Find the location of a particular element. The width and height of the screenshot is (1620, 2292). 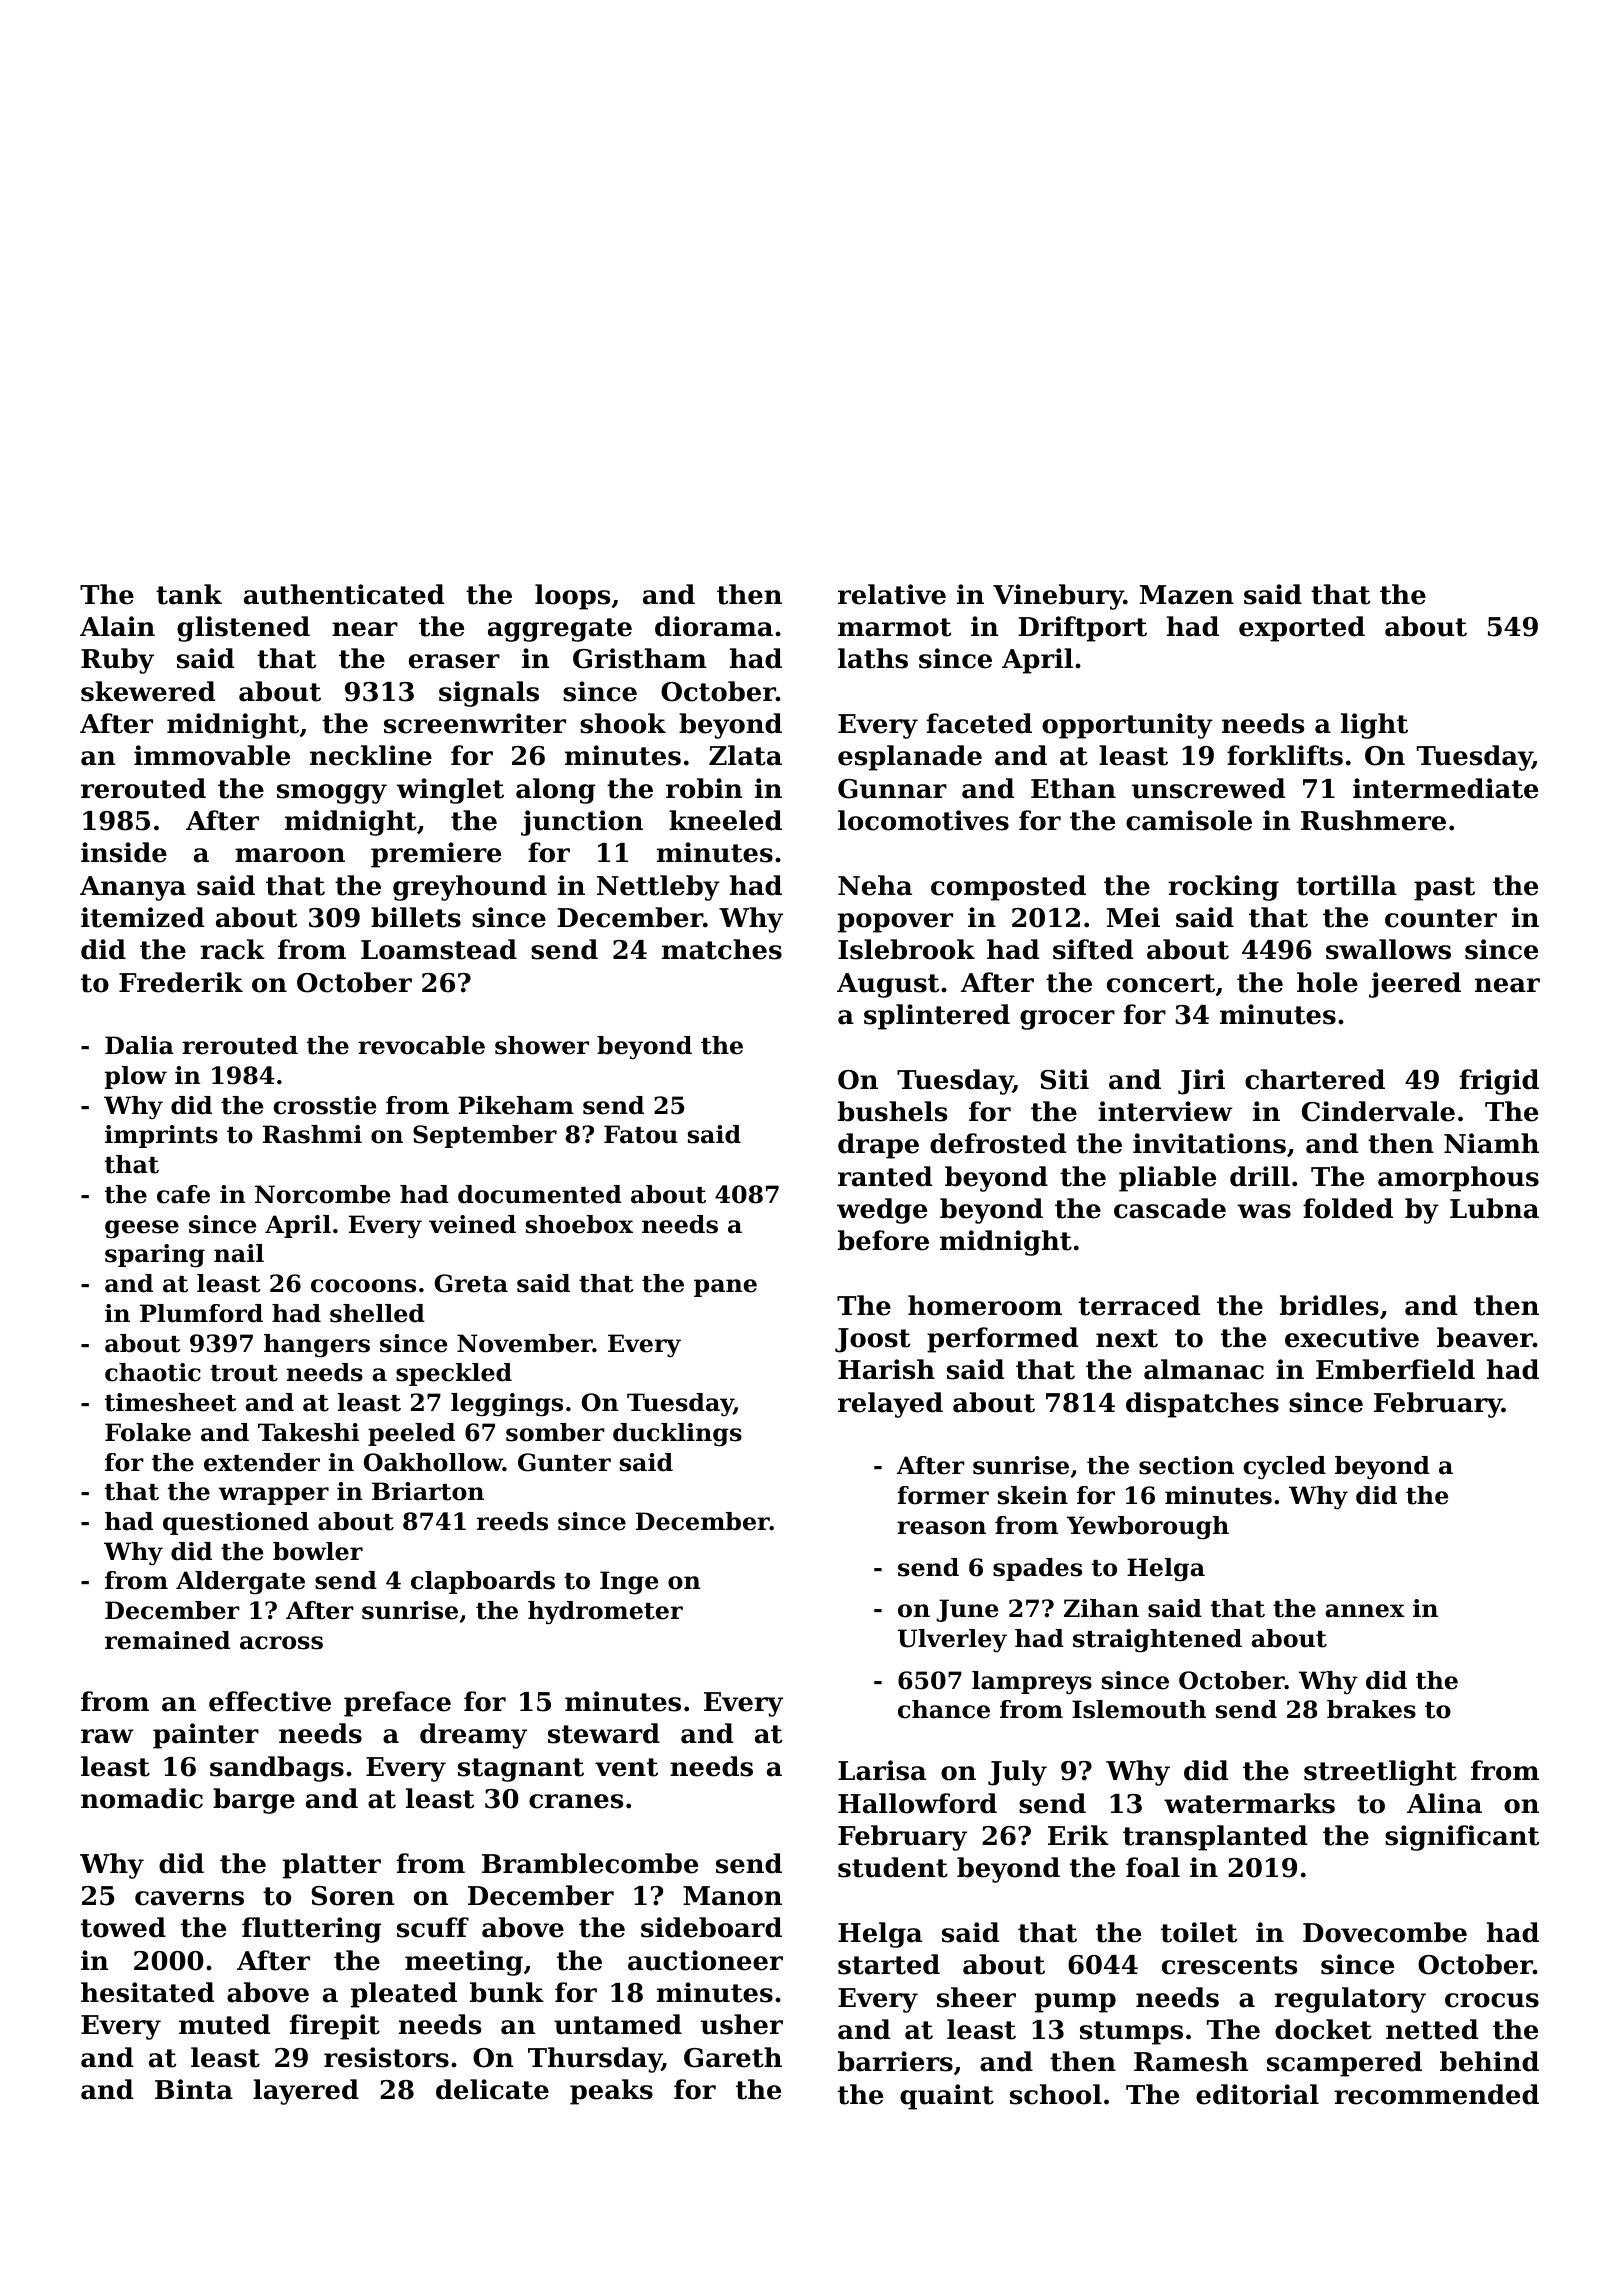

opportunity is located at coordinates (1127, 726).
